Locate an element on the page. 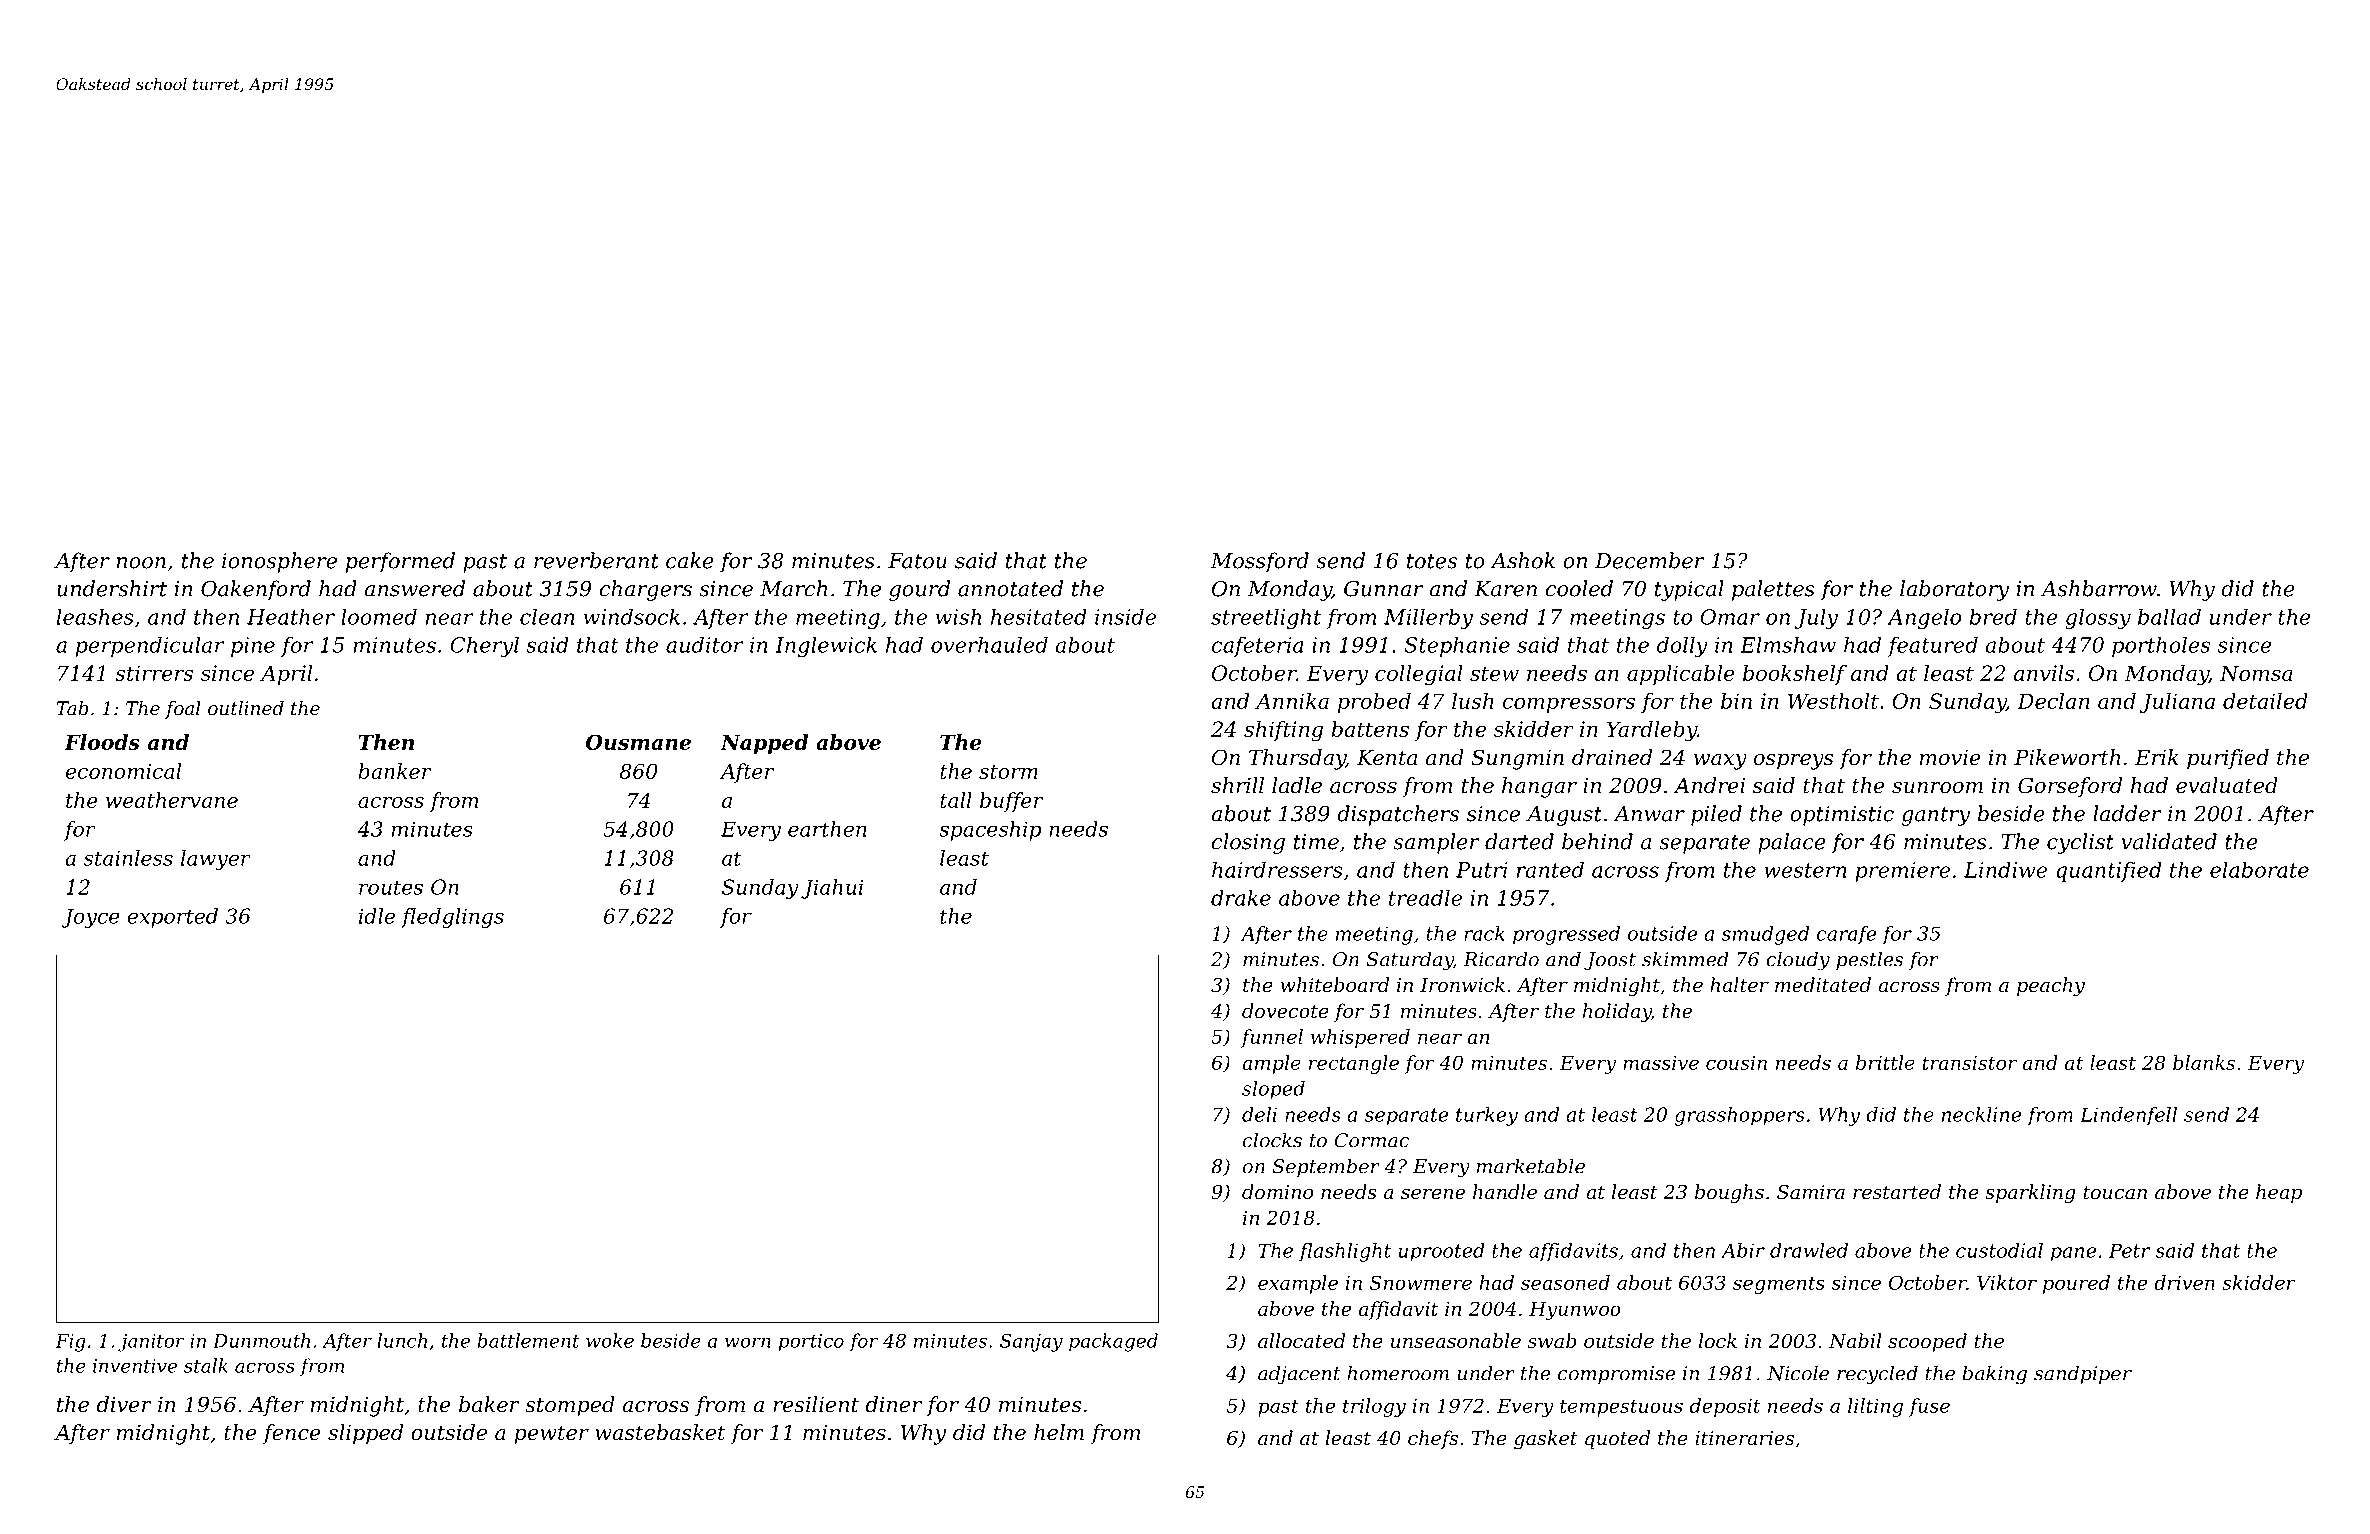 The height and width of the document is (1534, 2370). idle is located at coordinates (377, 916).
